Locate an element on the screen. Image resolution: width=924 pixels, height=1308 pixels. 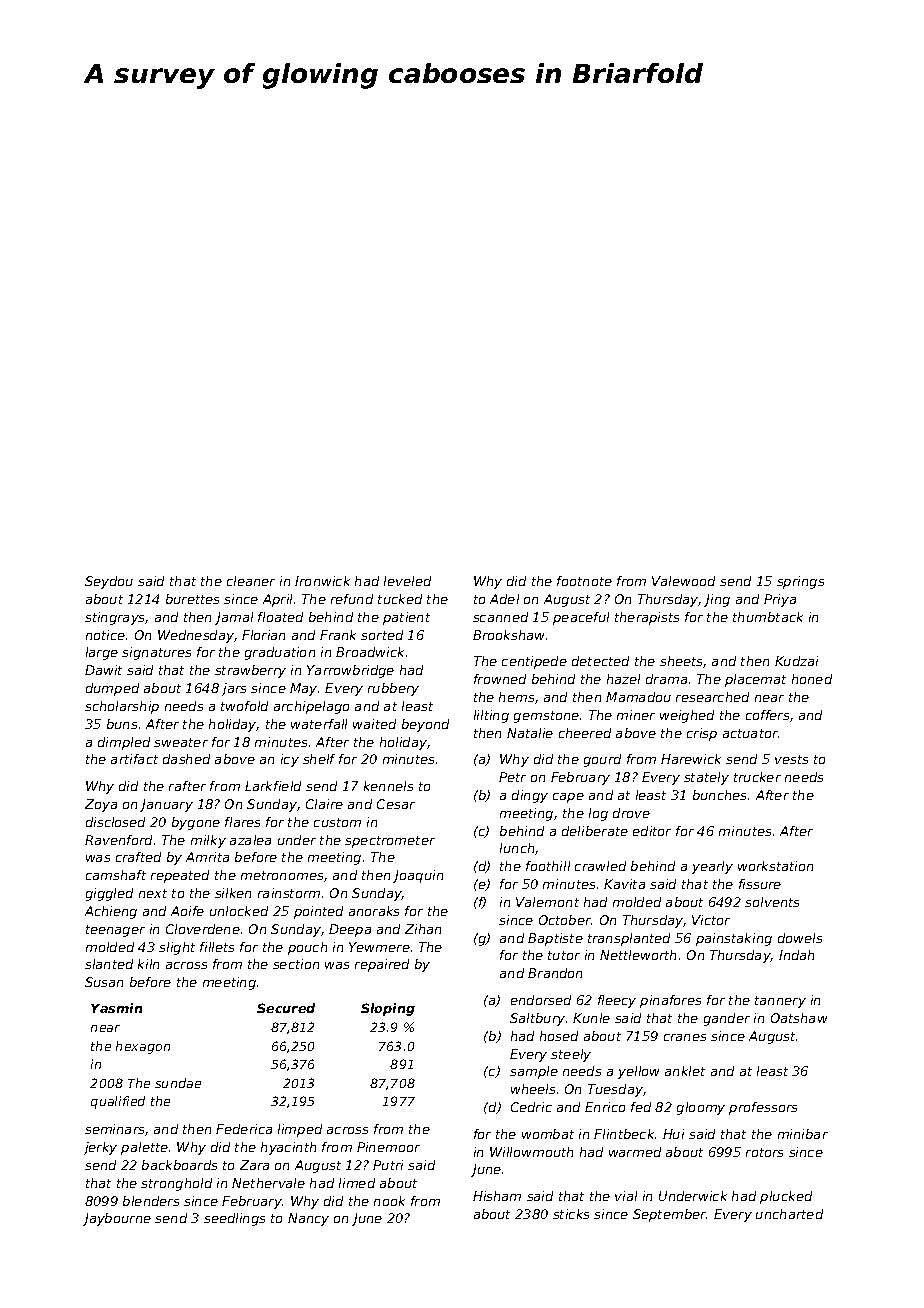
sample is located at coordinates (534, 1072).
